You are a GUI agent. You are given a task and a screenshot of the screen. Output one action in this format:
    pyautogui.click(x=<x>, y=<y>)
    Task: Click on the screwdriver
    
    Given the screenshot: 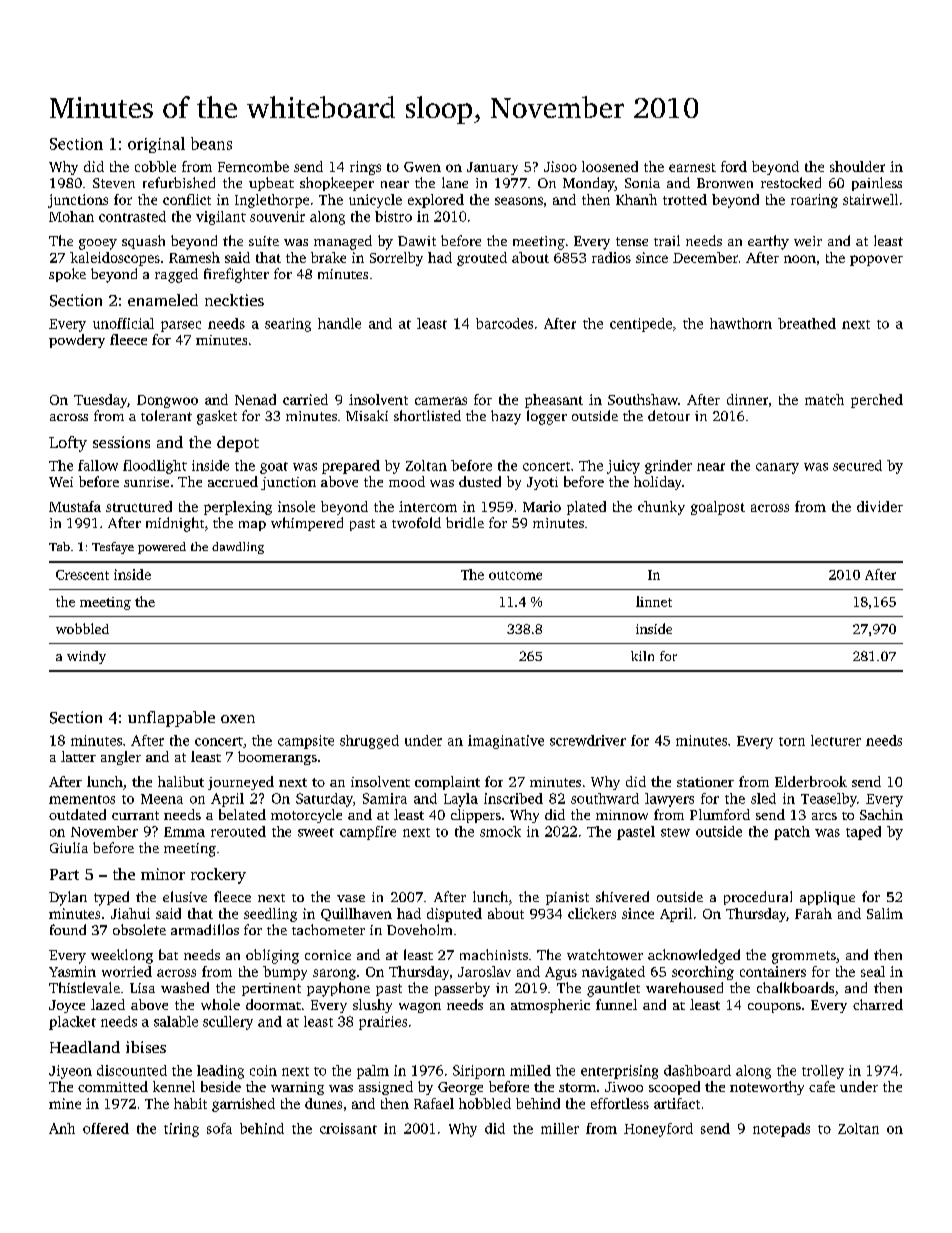 What is the action you would take?
    pyautogui.click(x=588, y=740)
